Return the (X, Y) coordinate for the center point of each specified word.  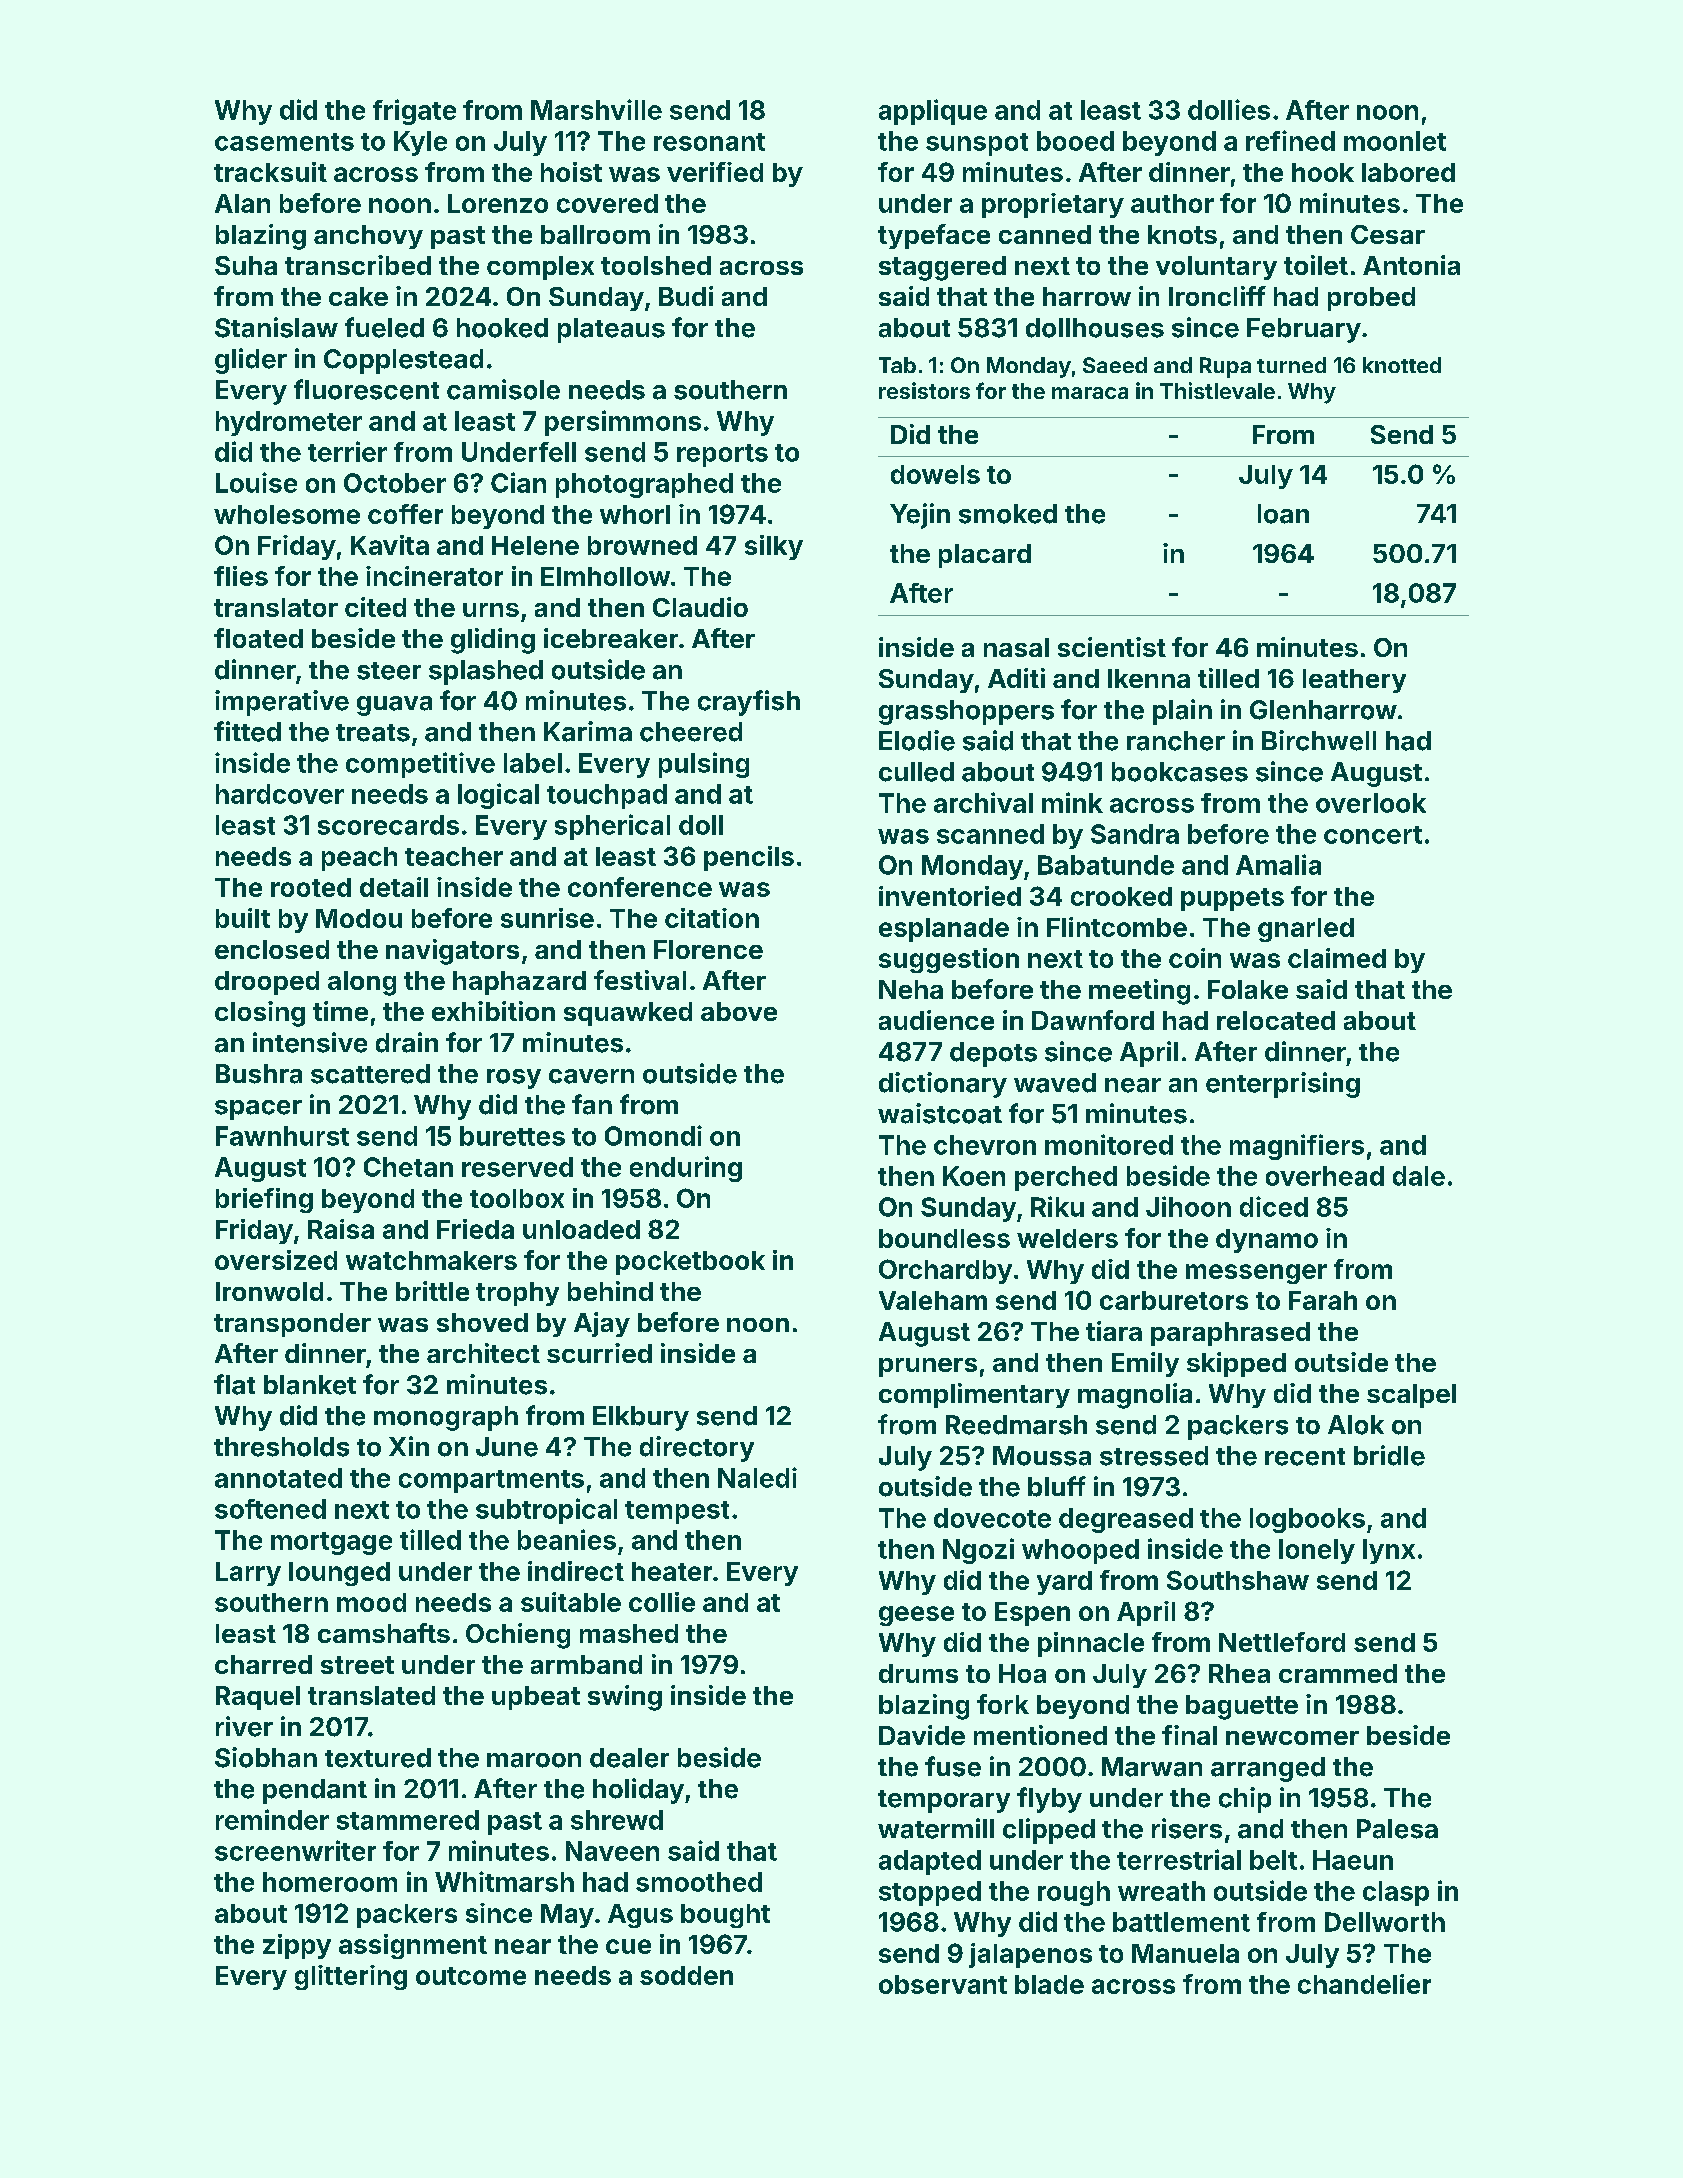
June (507, 1447)
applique (933, 112)
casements (284, 142)
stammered (408, 1820)
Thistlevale (1217, 390)
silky (774, 547)
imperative (282, 703)
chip (1245, 1800)
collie (662, 1602)
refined (1290, 140)
